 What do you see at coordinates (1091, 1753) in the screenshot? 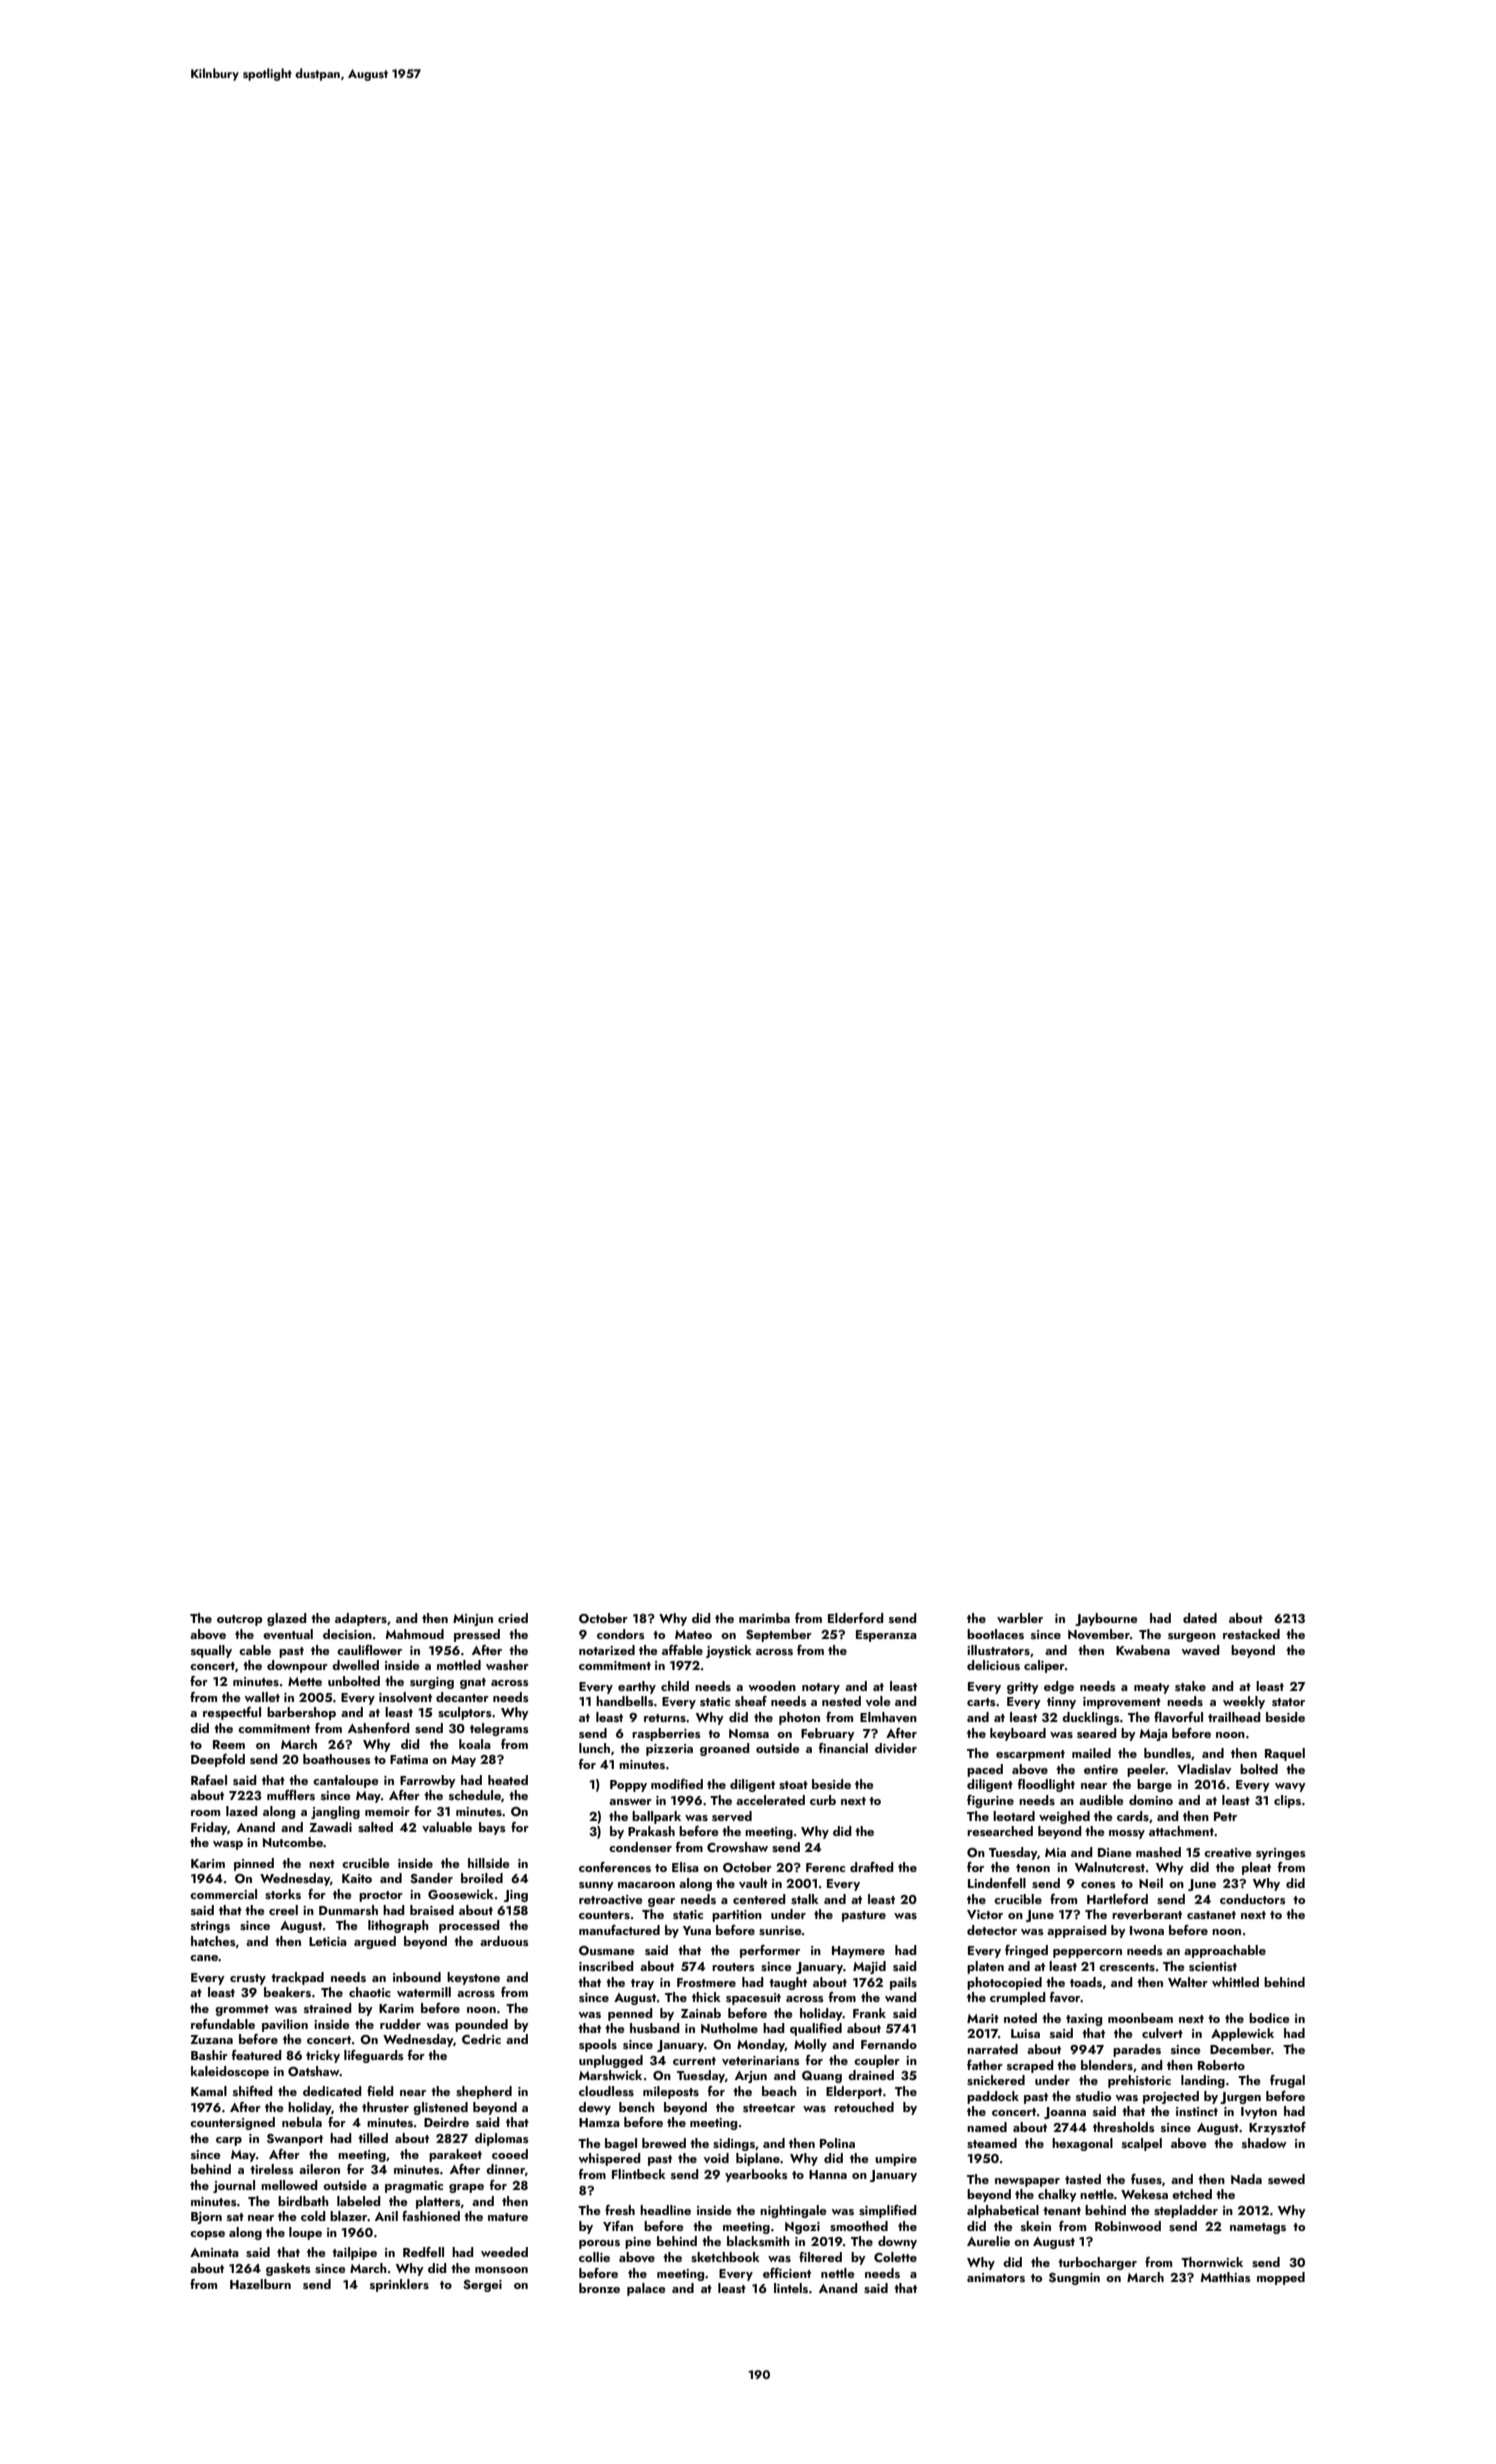
I see `mailed` at bounding box center [1091, 1753].
